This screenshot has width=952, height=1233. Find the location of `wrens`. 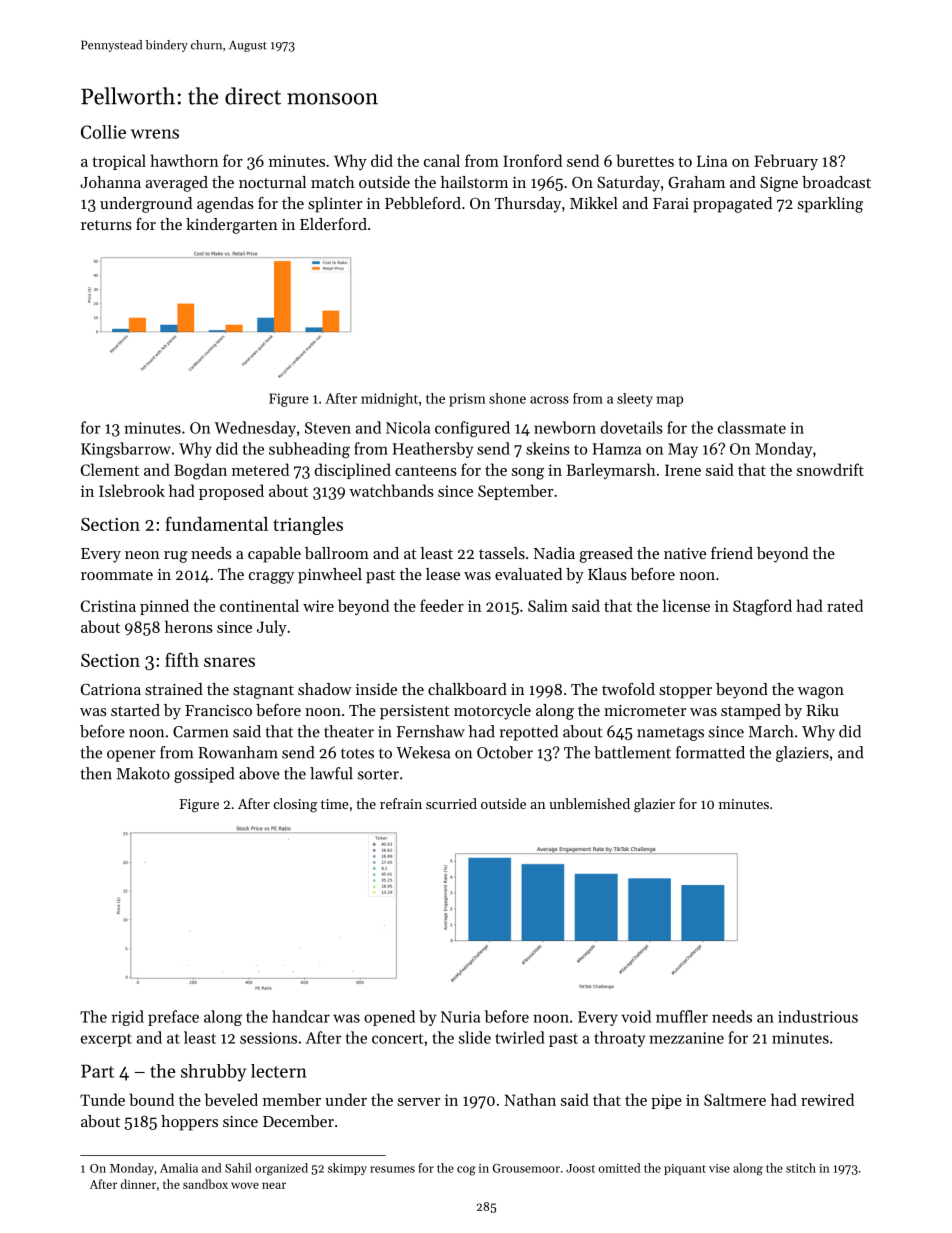

wrens is located at coordinates (155, 134).
